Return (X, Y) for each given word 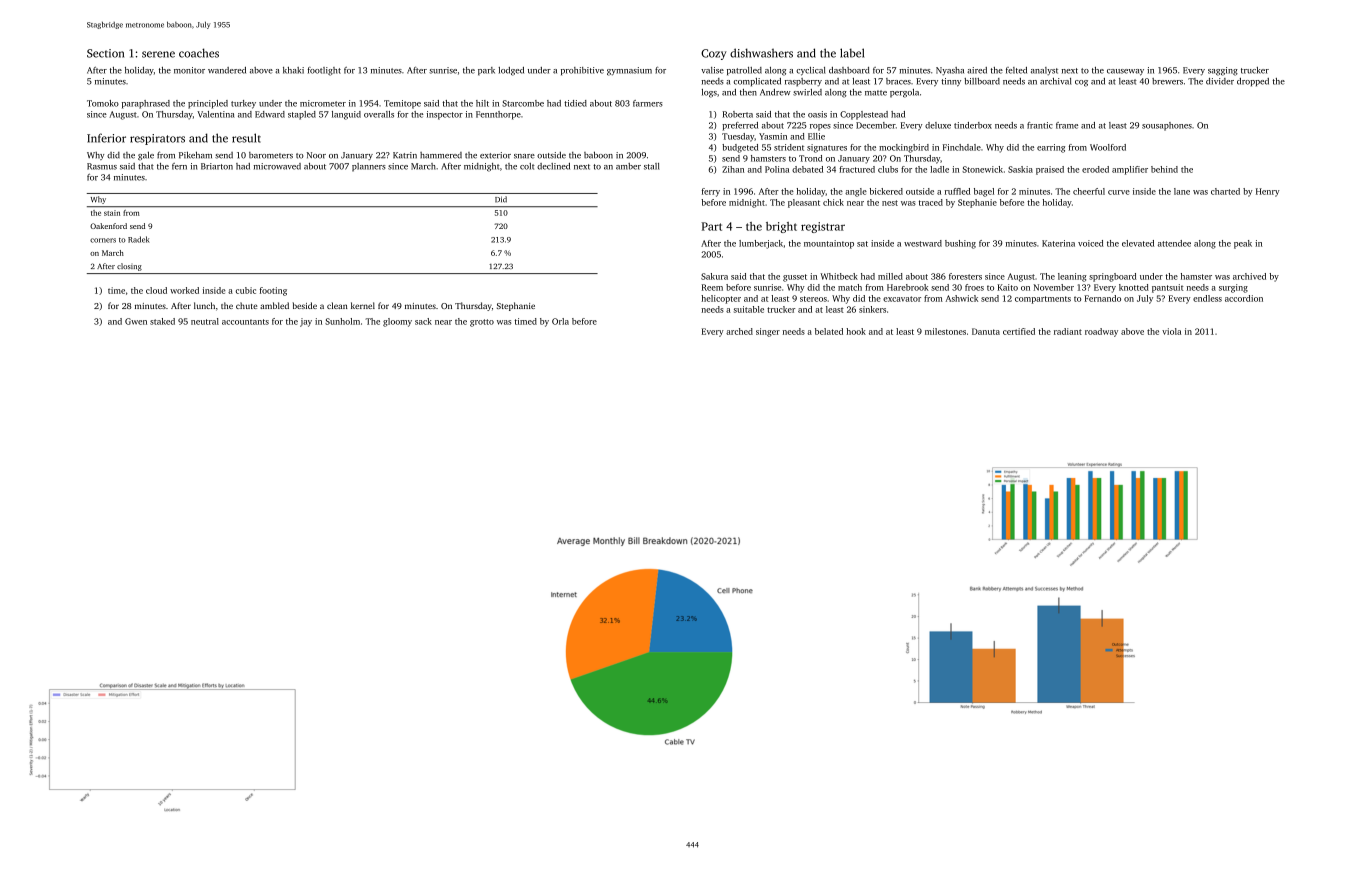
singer (768, 332)
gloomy (397, 322)
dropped (1253, 82)
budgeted (740, 148)
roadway (1101, 332)
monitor (189, 70)
